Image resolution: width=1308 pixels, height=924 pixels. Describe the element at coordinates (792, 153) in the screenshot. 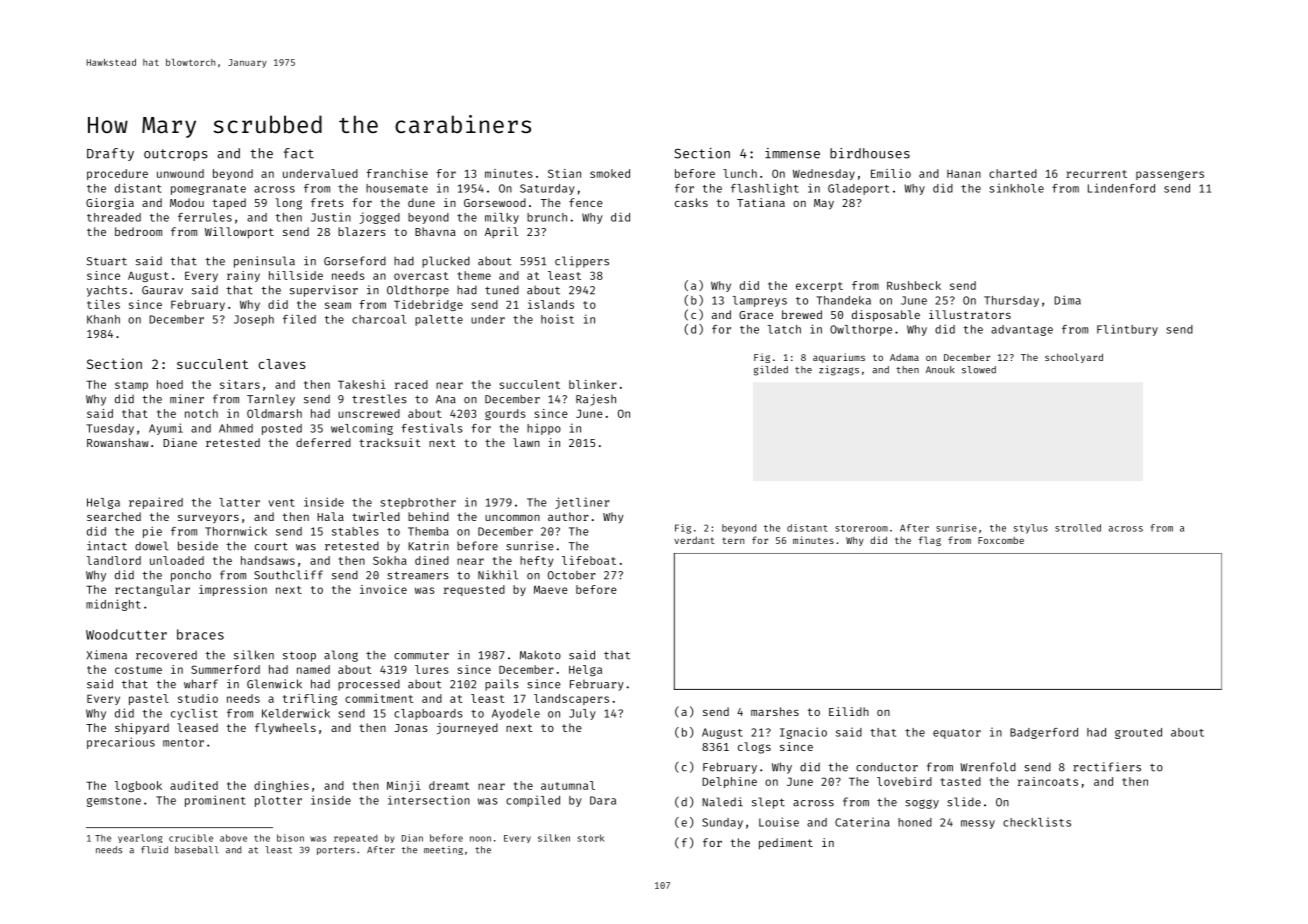

I see `immense` at that location.
